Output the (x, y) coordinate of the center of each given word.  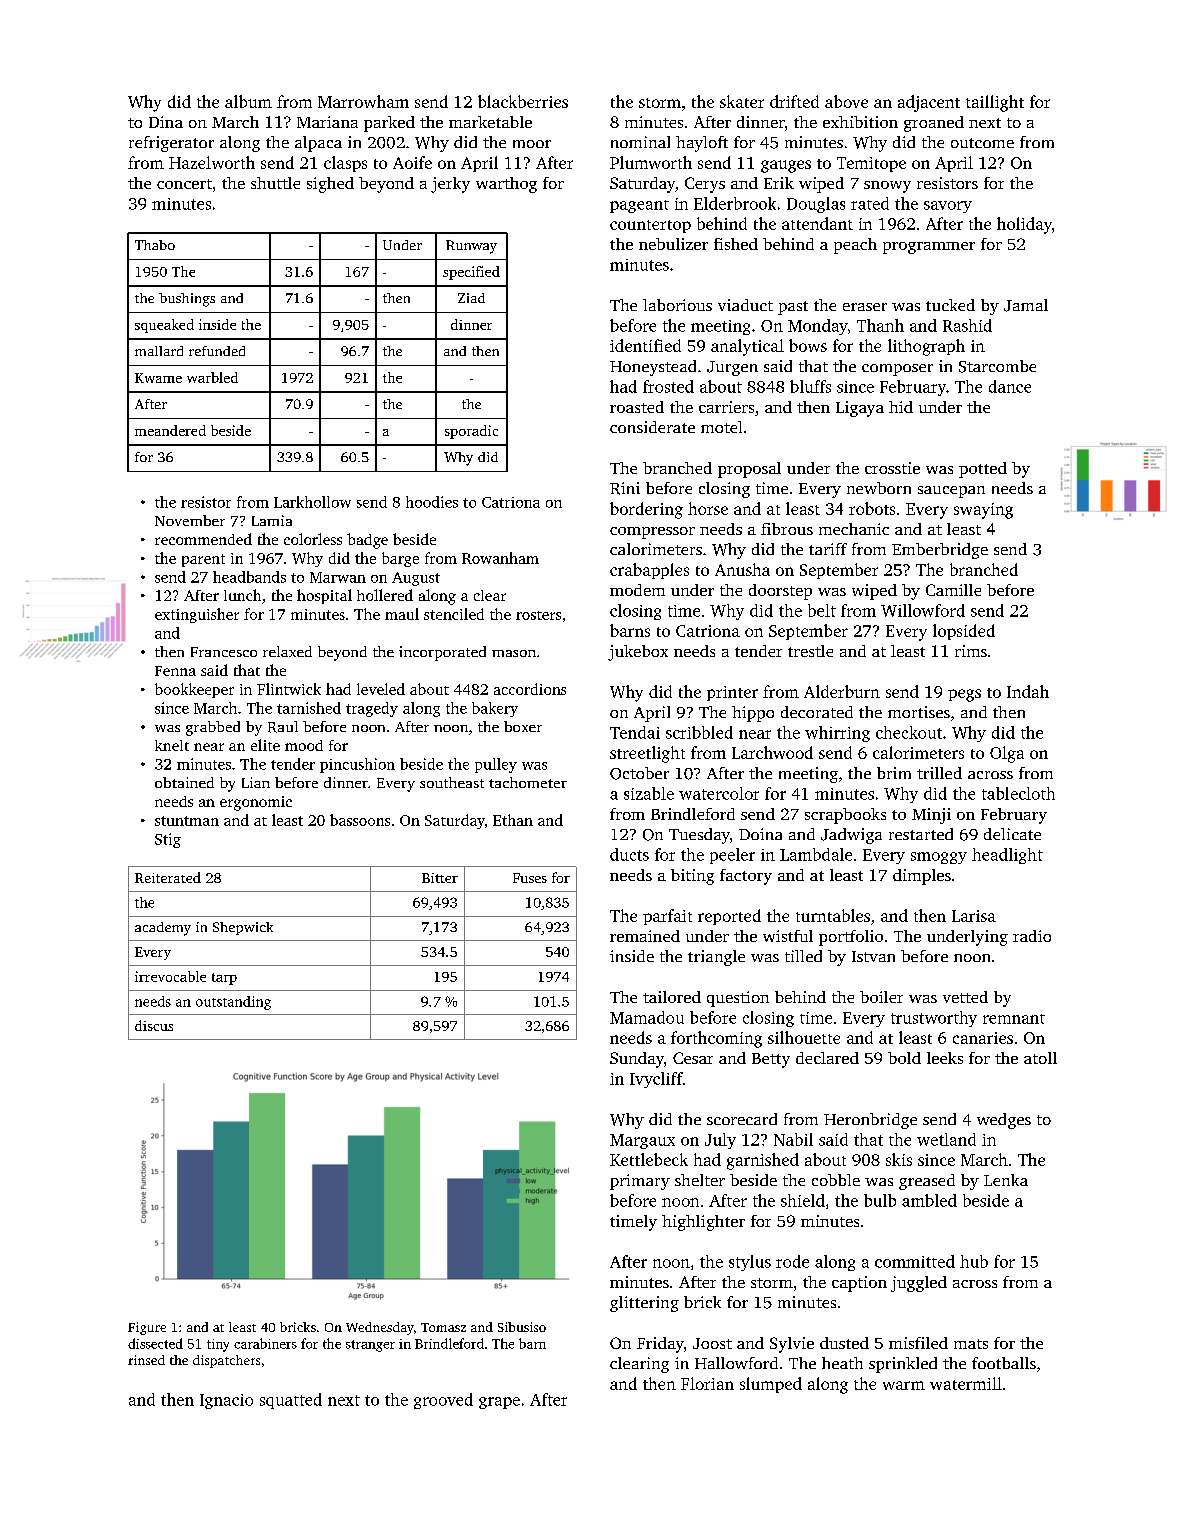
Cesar (693, 1058)
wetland (946, 1139)
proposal (749, 470)
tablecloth (1018, 793)
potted (983, 470)
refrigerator (171, 144)
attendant (817, 223)
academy (163, 929)
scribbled (699, 732)
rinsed (146, 1360)
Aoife (412, 162)
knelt (172, 745)
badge (367, 541)
